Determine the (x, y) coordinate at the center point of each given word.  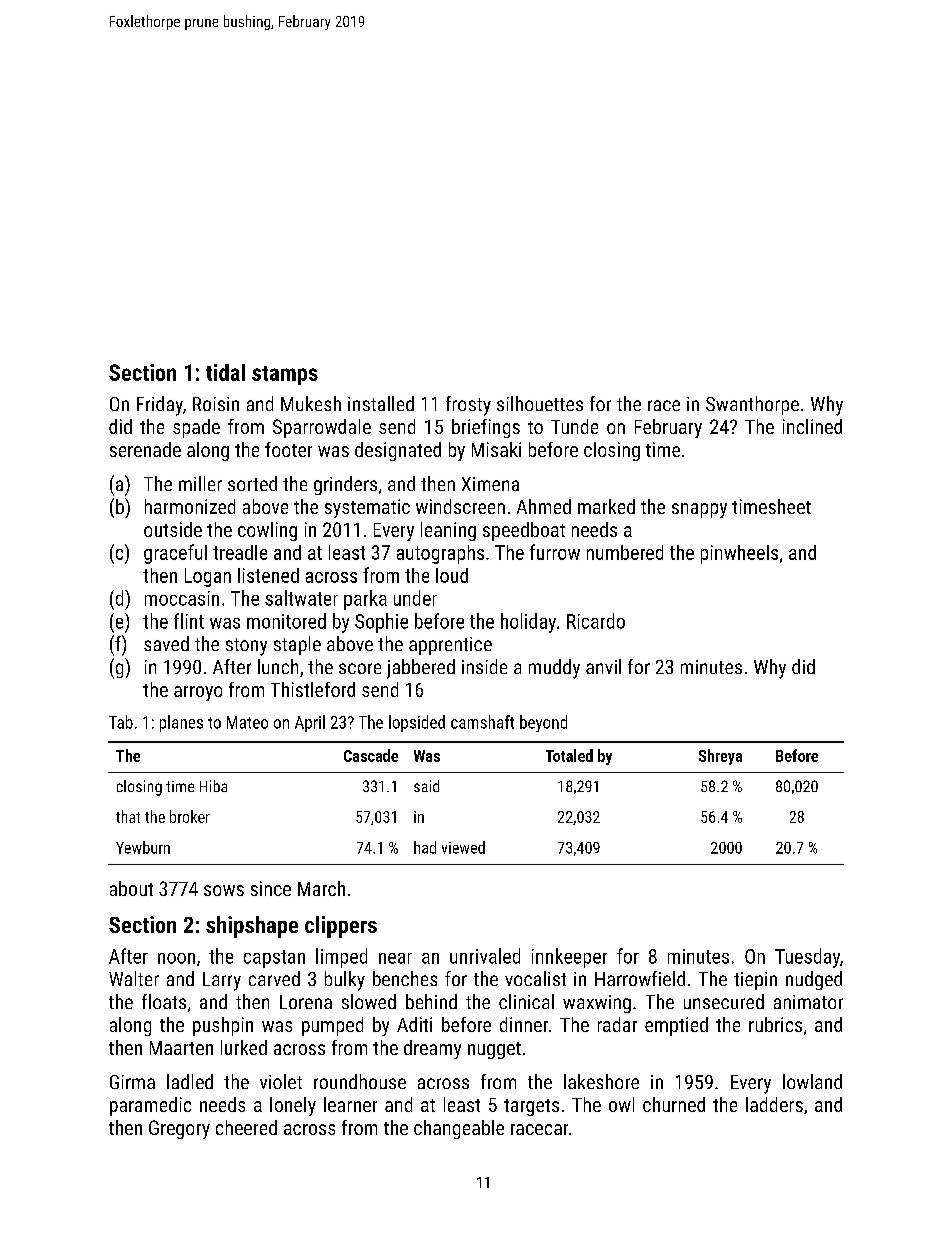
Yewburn (143, 847)
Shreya (720, 757)
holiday (528, 623)
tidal (225, 372)
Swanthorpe (752, 405)
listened (268, 575)
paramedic (150, 1106)
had (425, 847)
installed (381, 403)
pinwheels (739, 554)
